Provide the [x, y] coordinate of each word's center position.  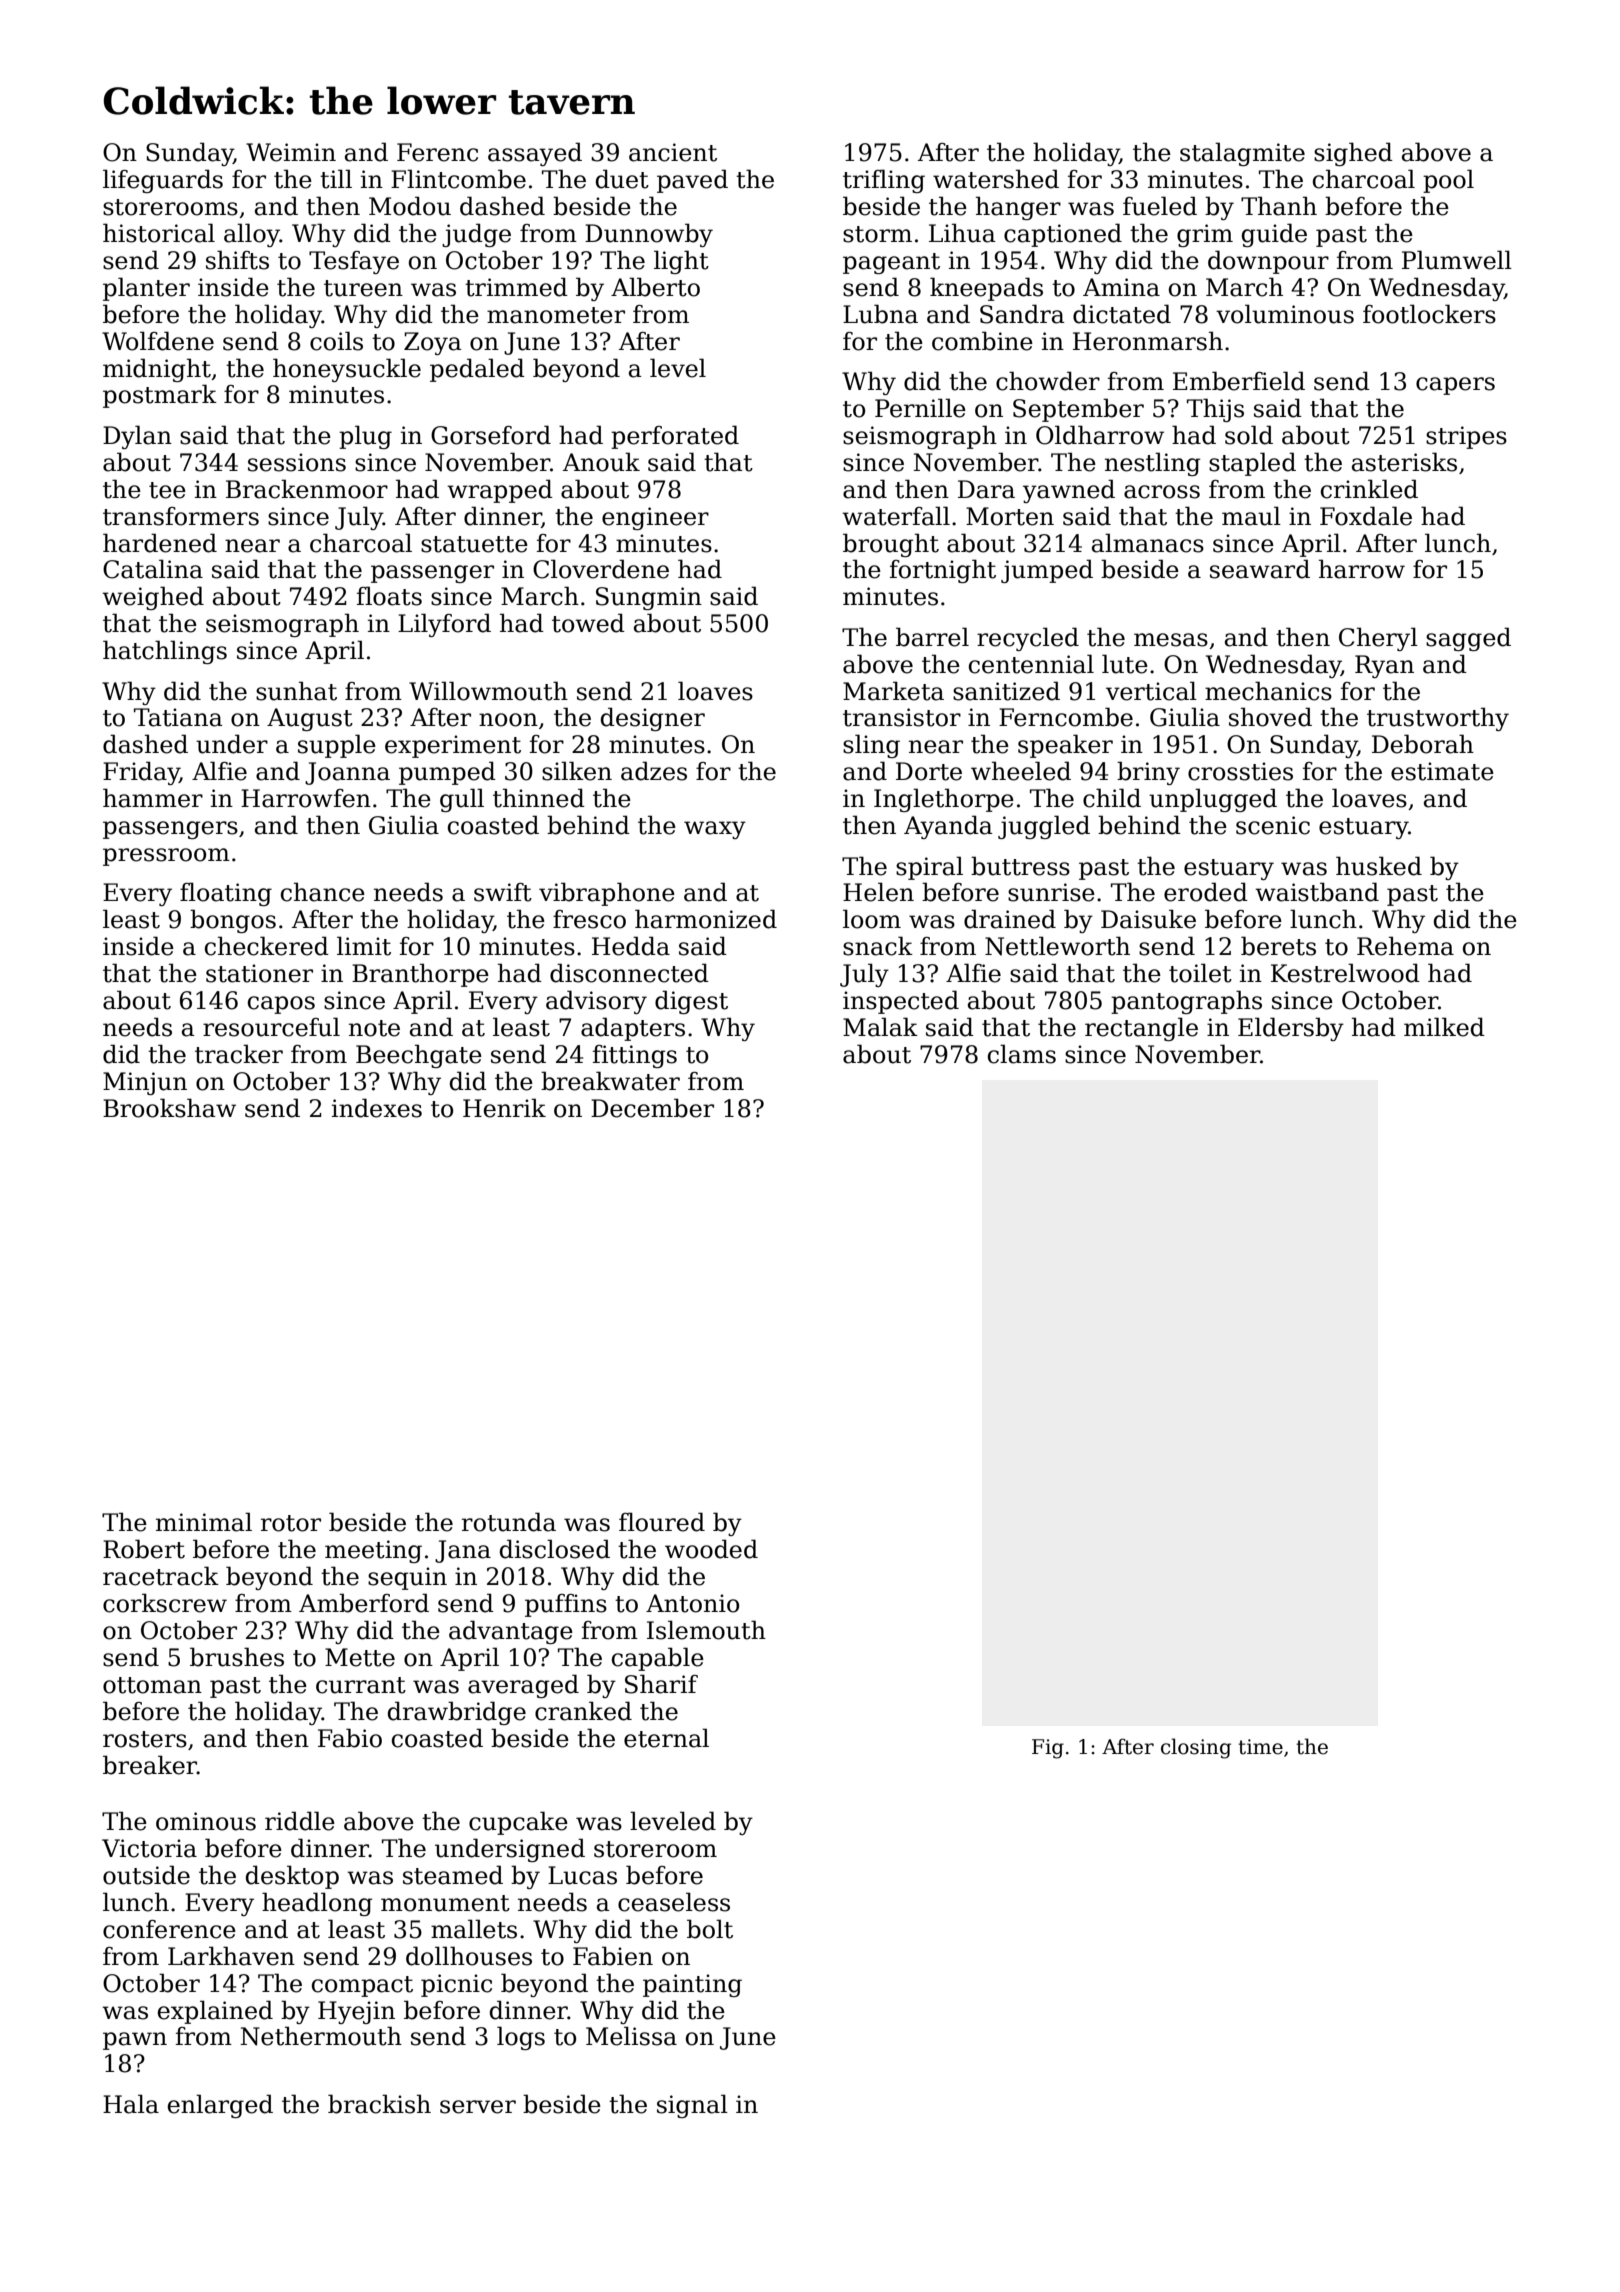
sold [1249, 435]
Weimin [291, 152]
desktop [292, 1877]
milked [1444, 1027]
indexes [377, 1108]
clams [1022, 1054]
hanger [1018, 208]
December [652, 1108]
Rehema [1405, 946]
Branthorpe [420, 975]
